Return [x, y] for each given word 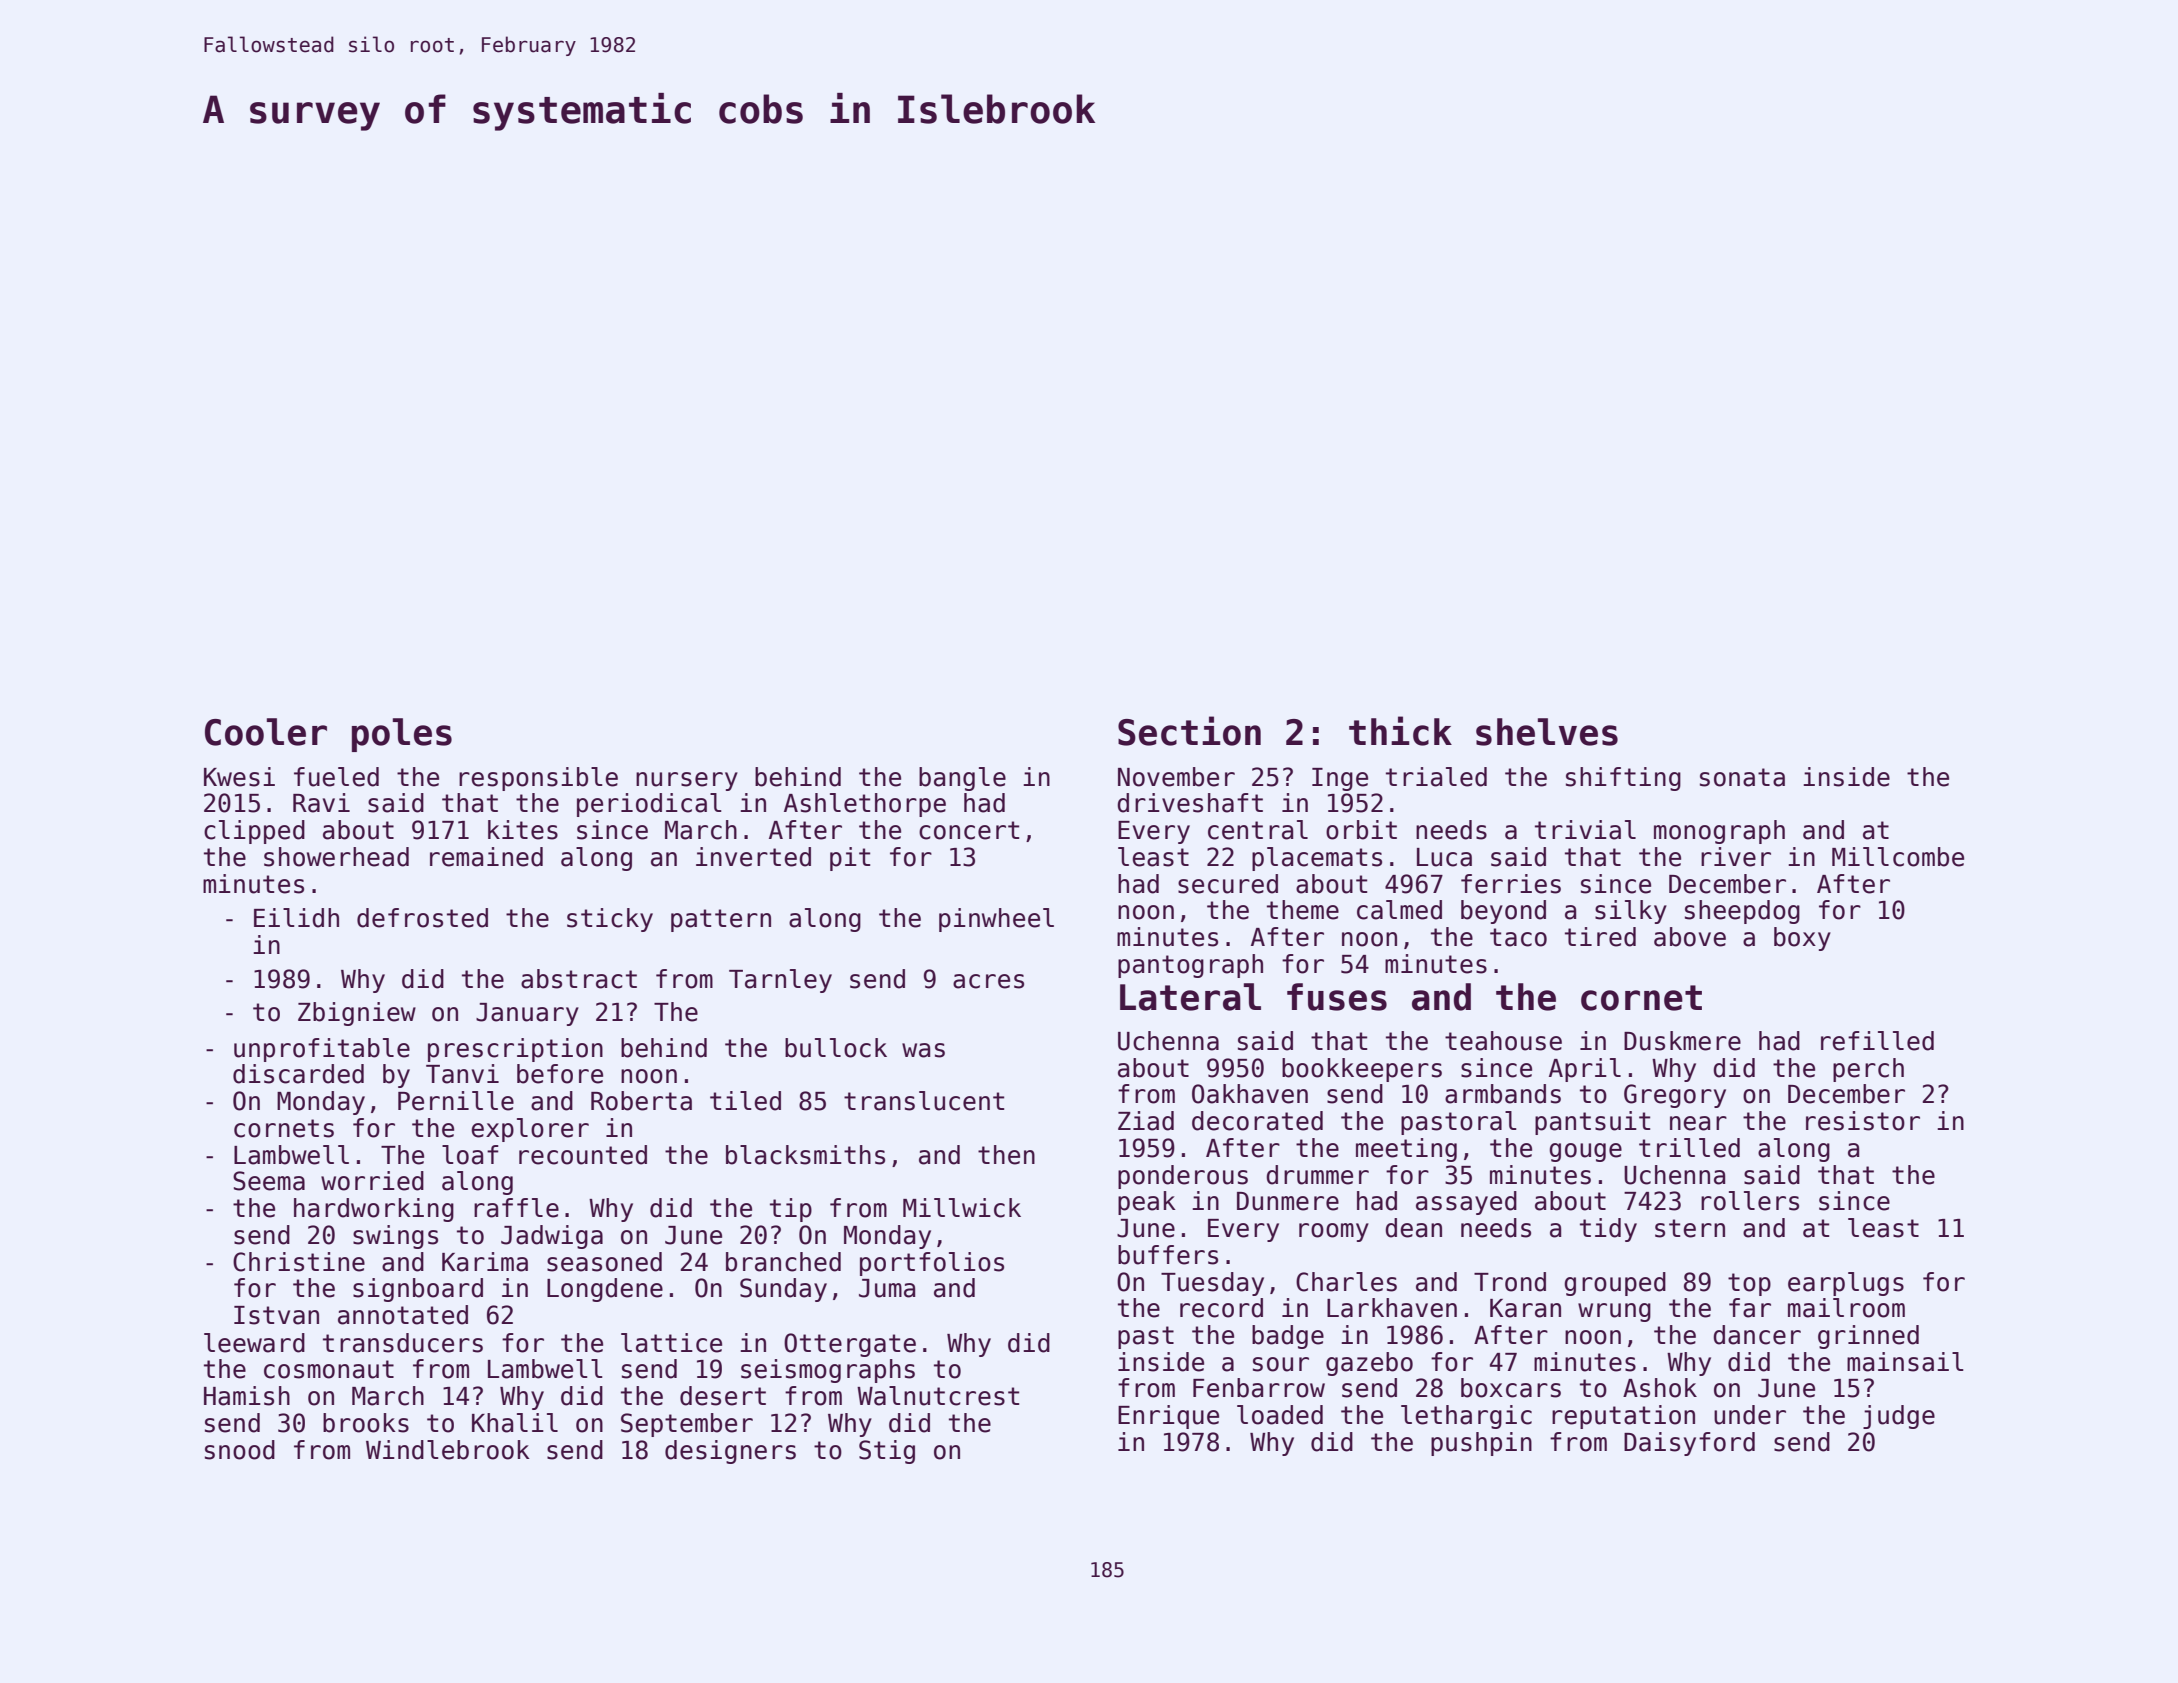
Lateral [1190, 997]
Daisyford [1689, 1444]
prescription [515, 1050]
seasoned [604, 1262]
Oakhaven [1250, 1094]
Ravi [321, 803]
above [1690, 937]
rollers [1750, 1201]
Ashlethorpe [865, 805]
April [1585, 1070]
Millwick [962, 1208]
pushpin [1481, 1444]
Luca [1444, 857]
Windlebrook [448, 1450]
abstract [579, 979]
